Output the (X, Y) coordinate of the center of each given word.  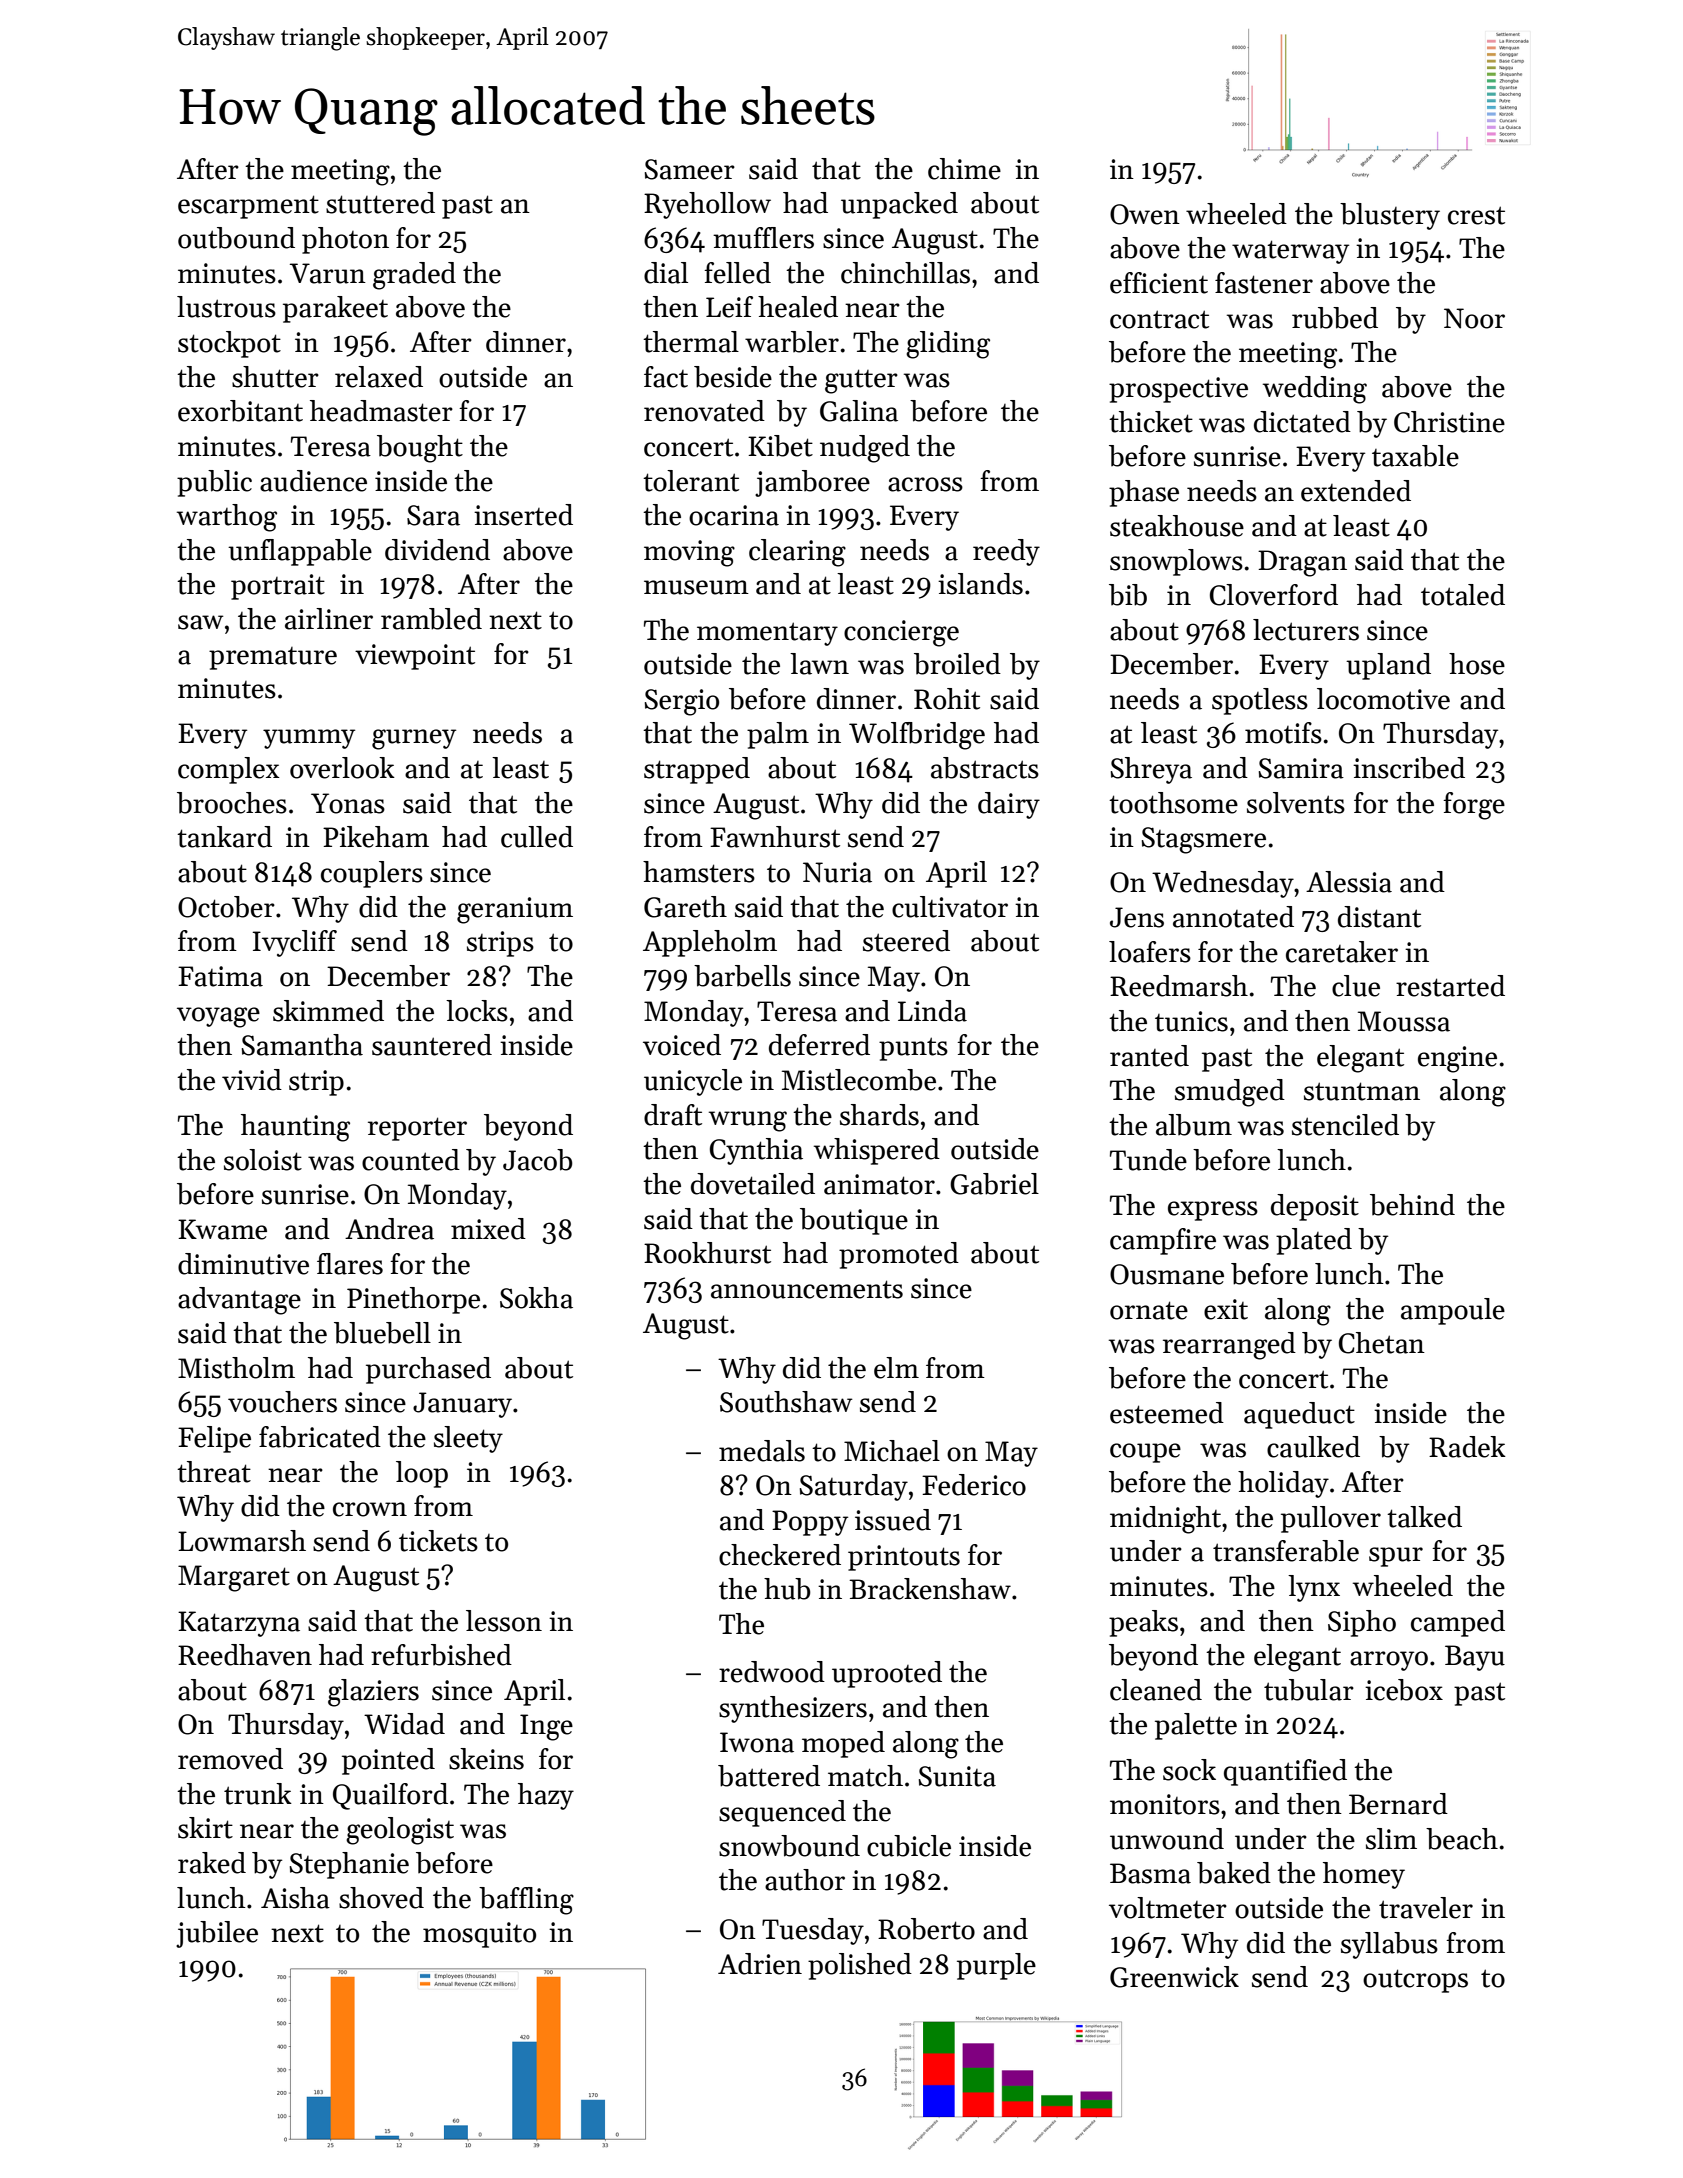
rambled (431, 619)
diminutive (243, 1264)
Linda (932, 1011)
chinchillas (905, 273)
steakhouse (1177, 526)
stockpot (229, 344)
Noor (1474, 318)
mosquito (479, 1935)
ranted (1149, 1056)
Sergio (682, 702)
